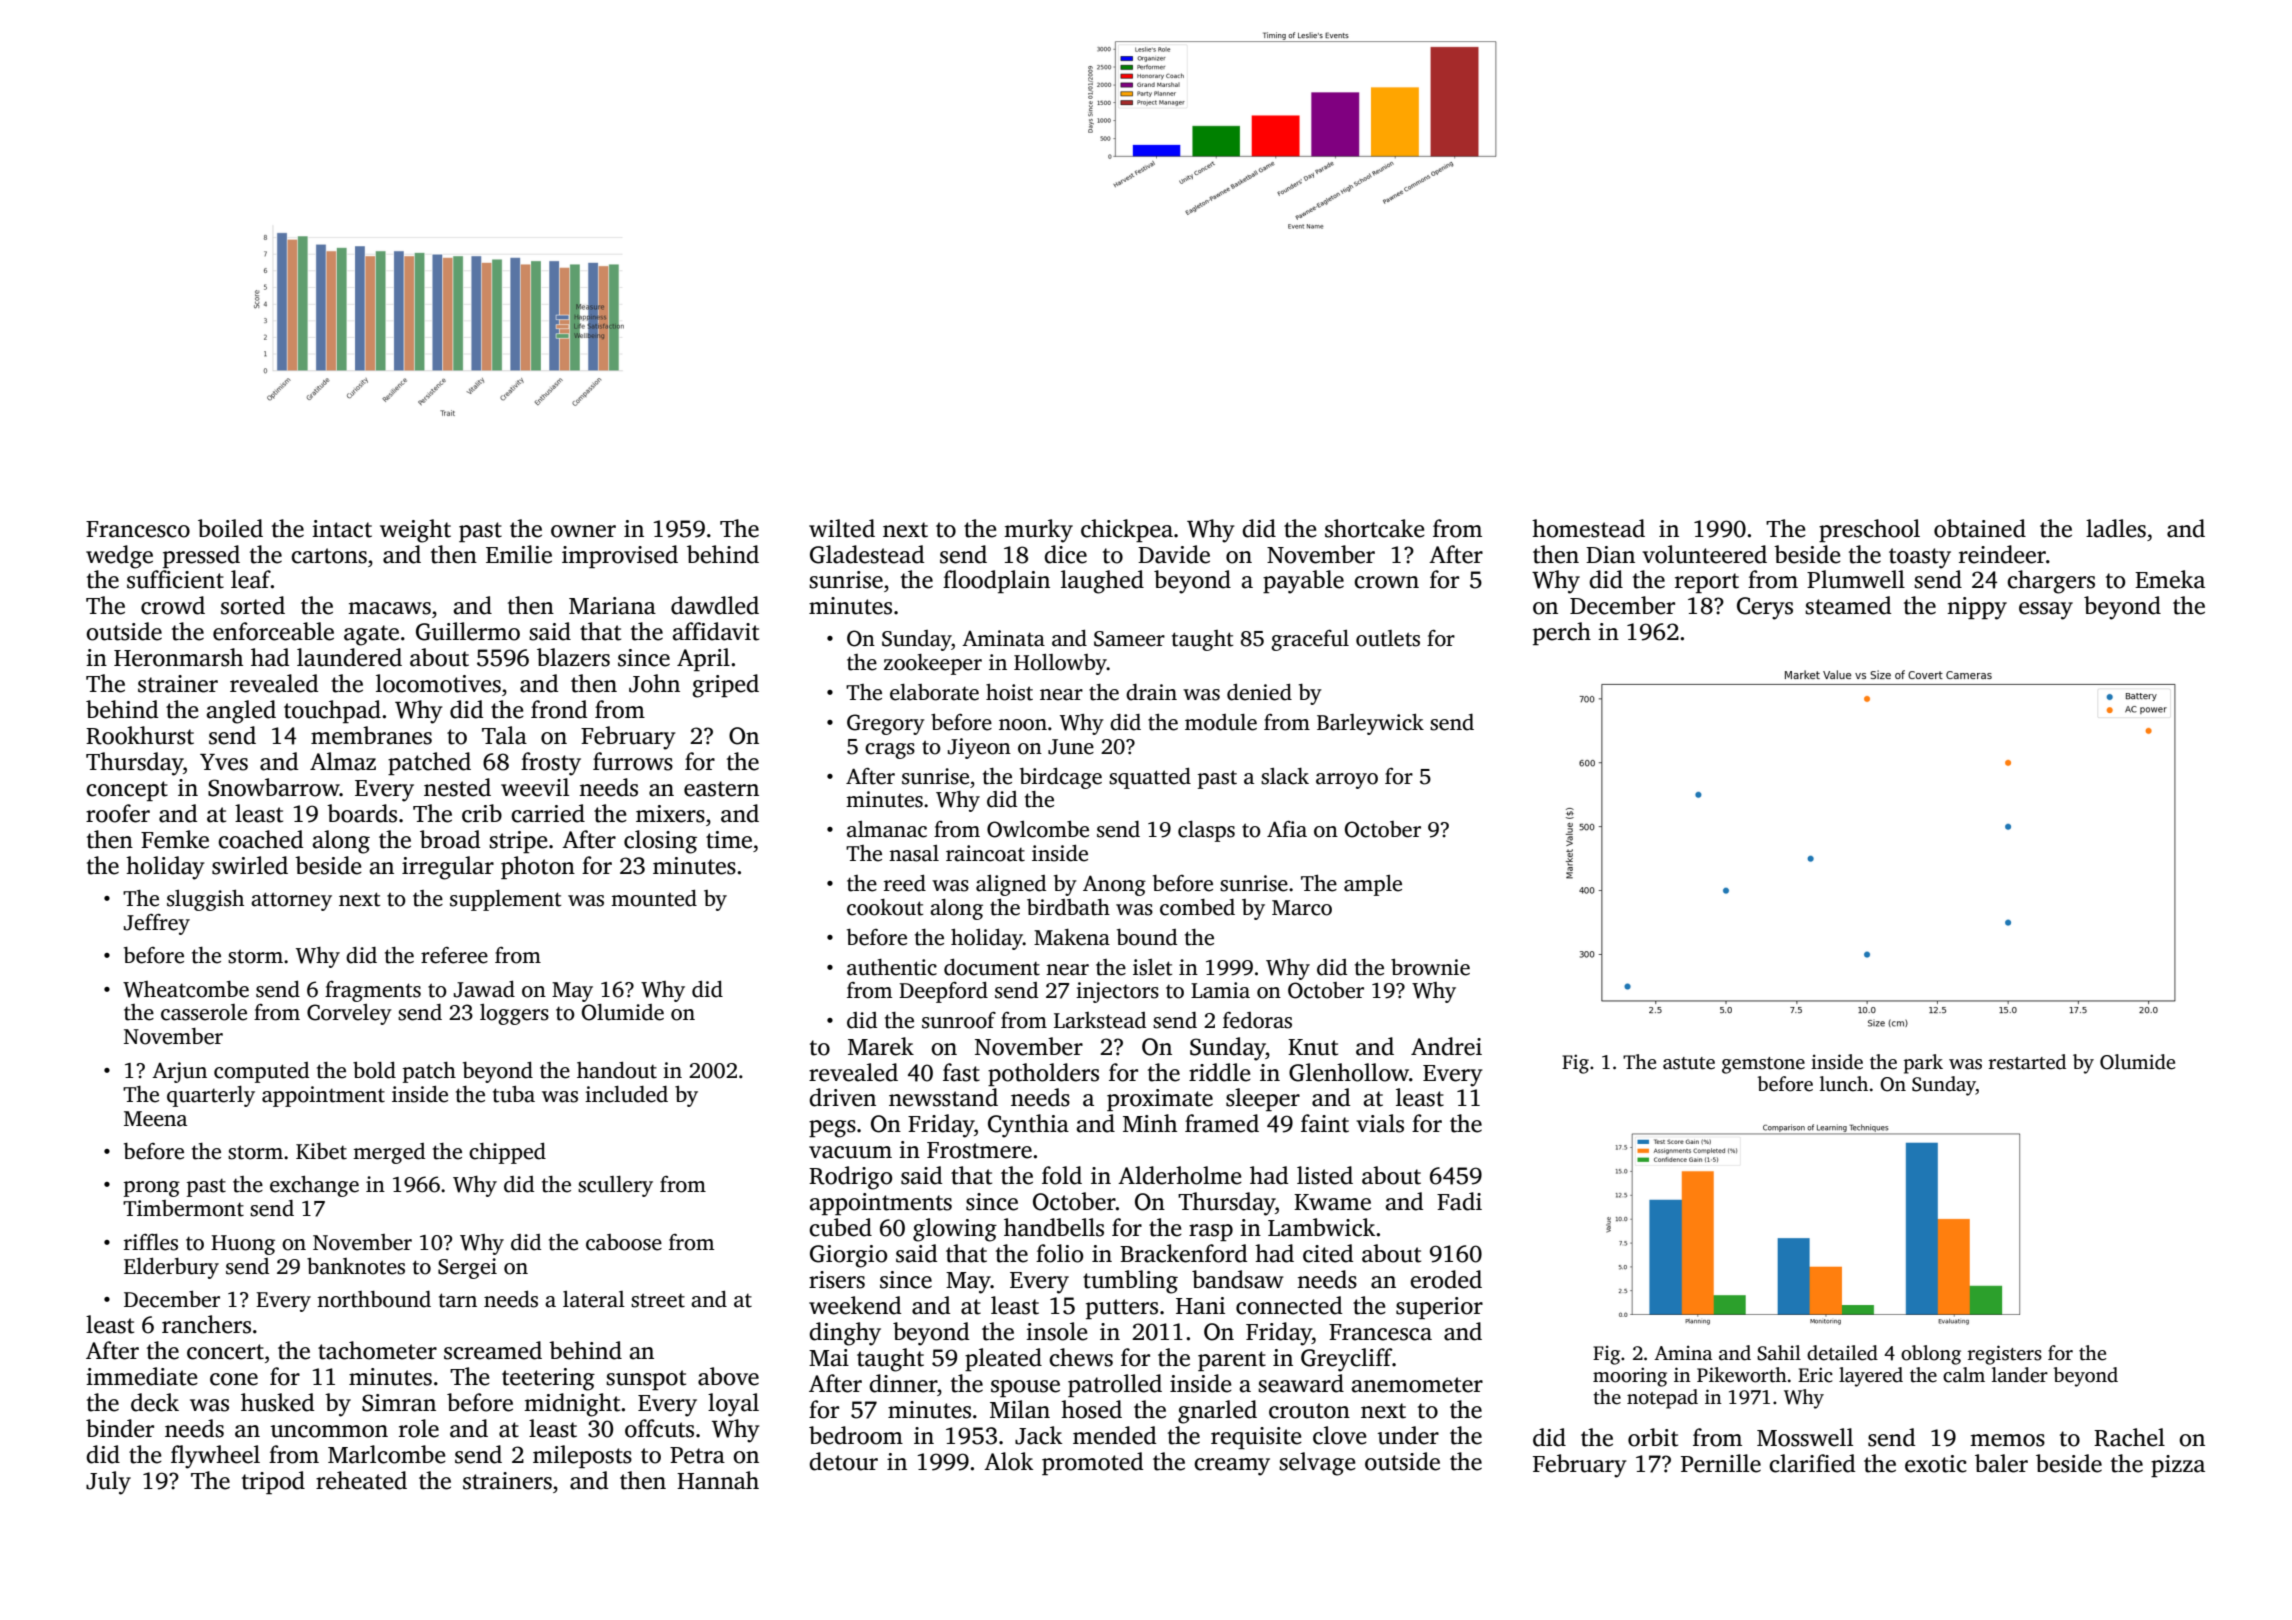 The width and height of the document is (2292, 1620). I want to click on essay, so click(2046, 611).
